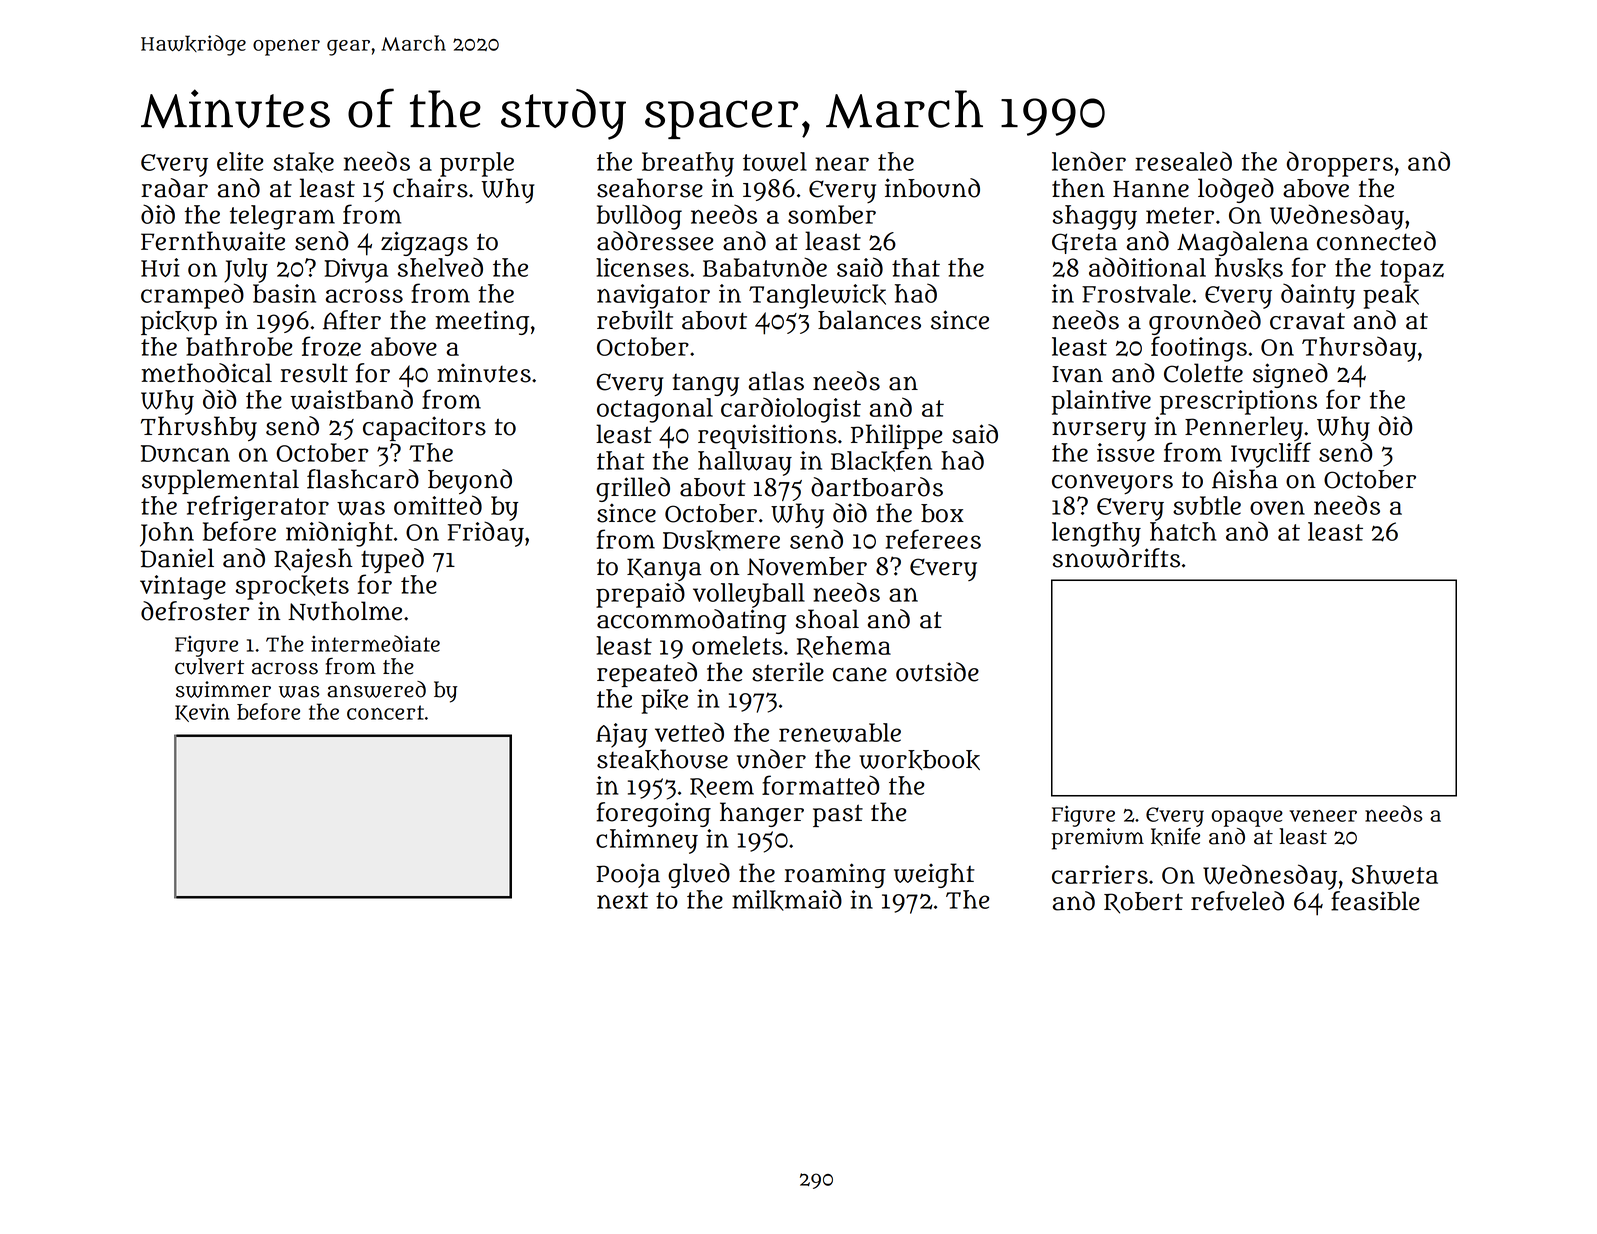 The width and height of the document is (1597, 1234). Describe the element at coordinates (424, 428) in the document. I see `capacitors` at that location.
